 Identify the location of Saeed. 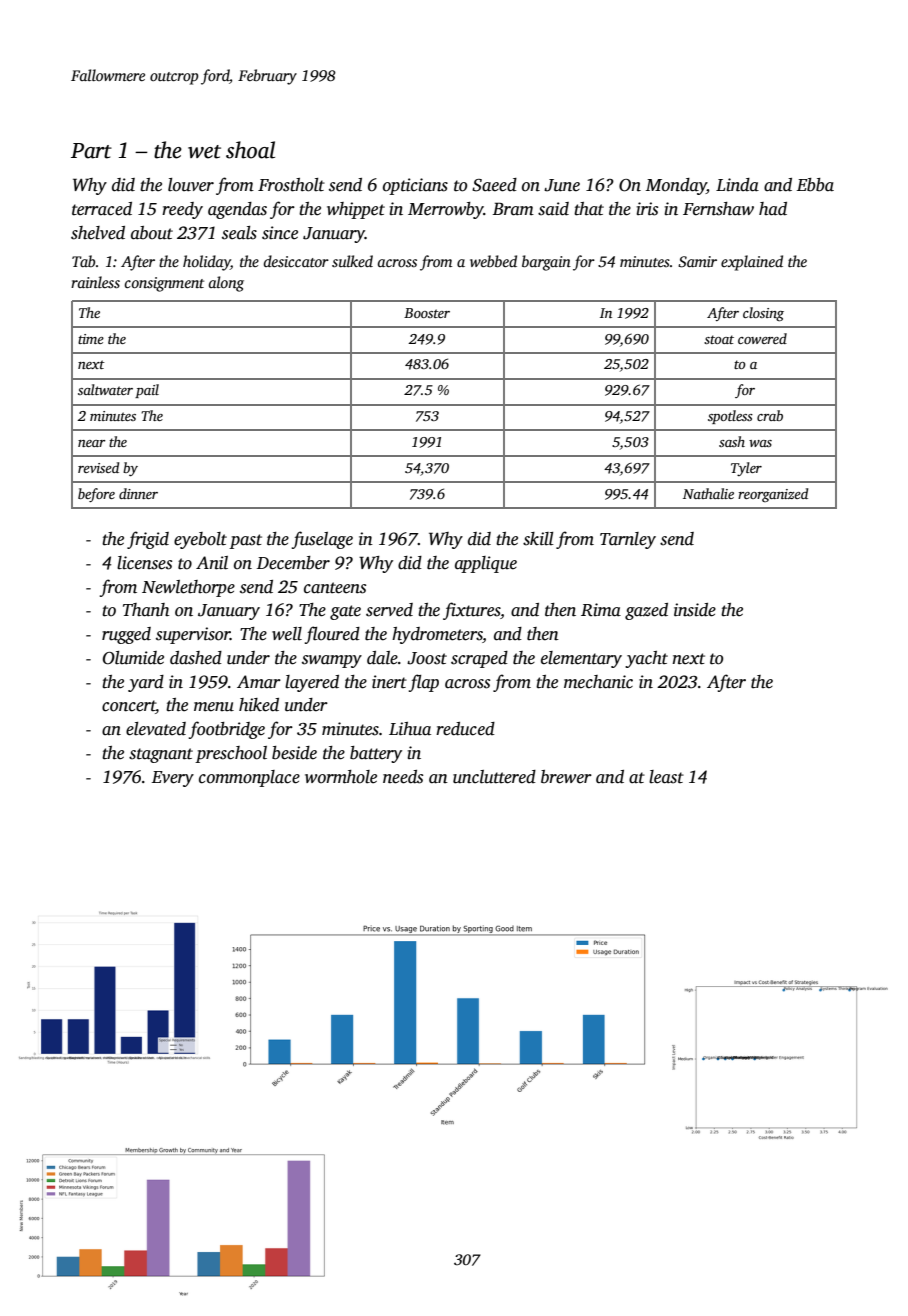
(494, 185).
